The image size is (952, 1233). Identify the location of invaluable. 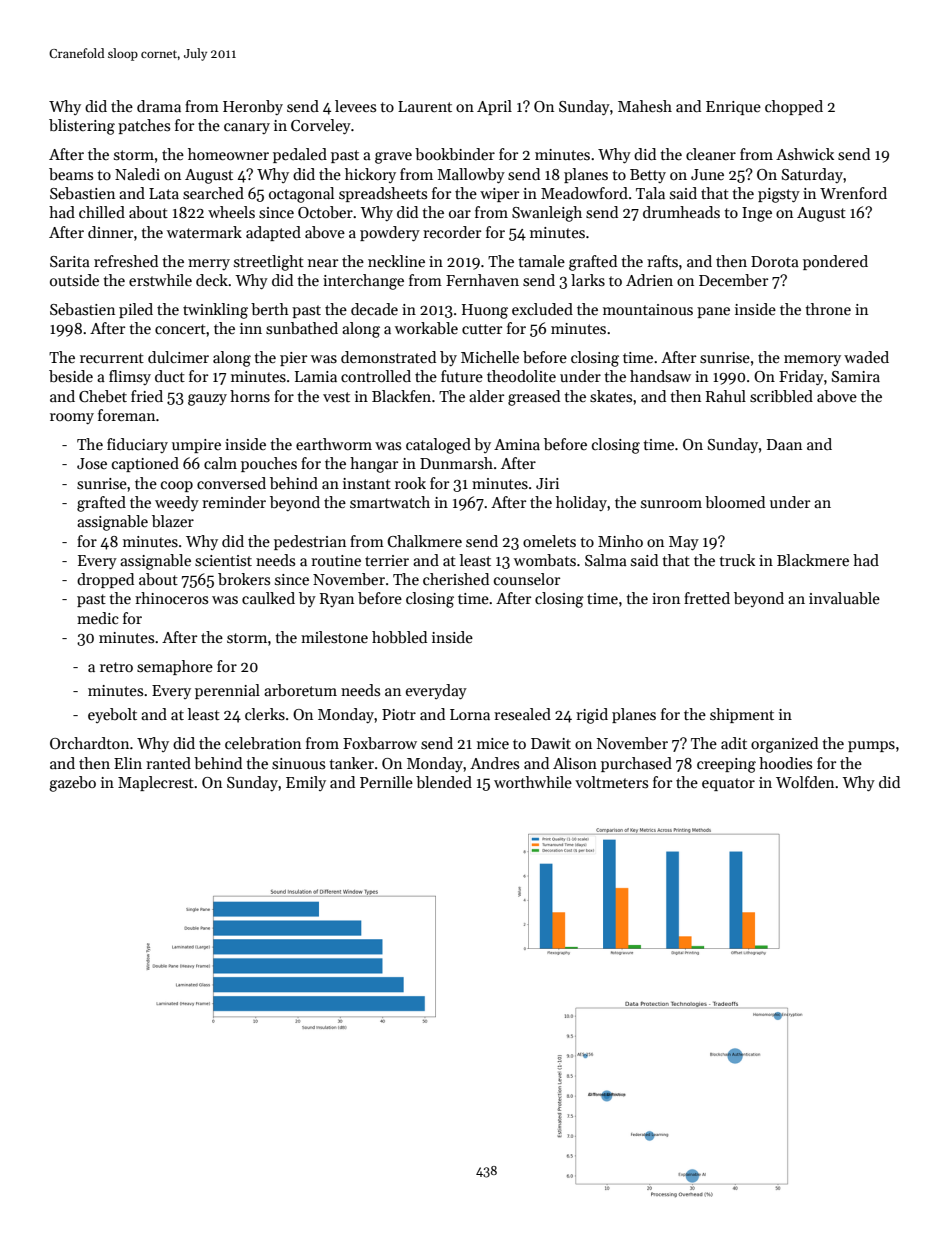
(844, 598).
